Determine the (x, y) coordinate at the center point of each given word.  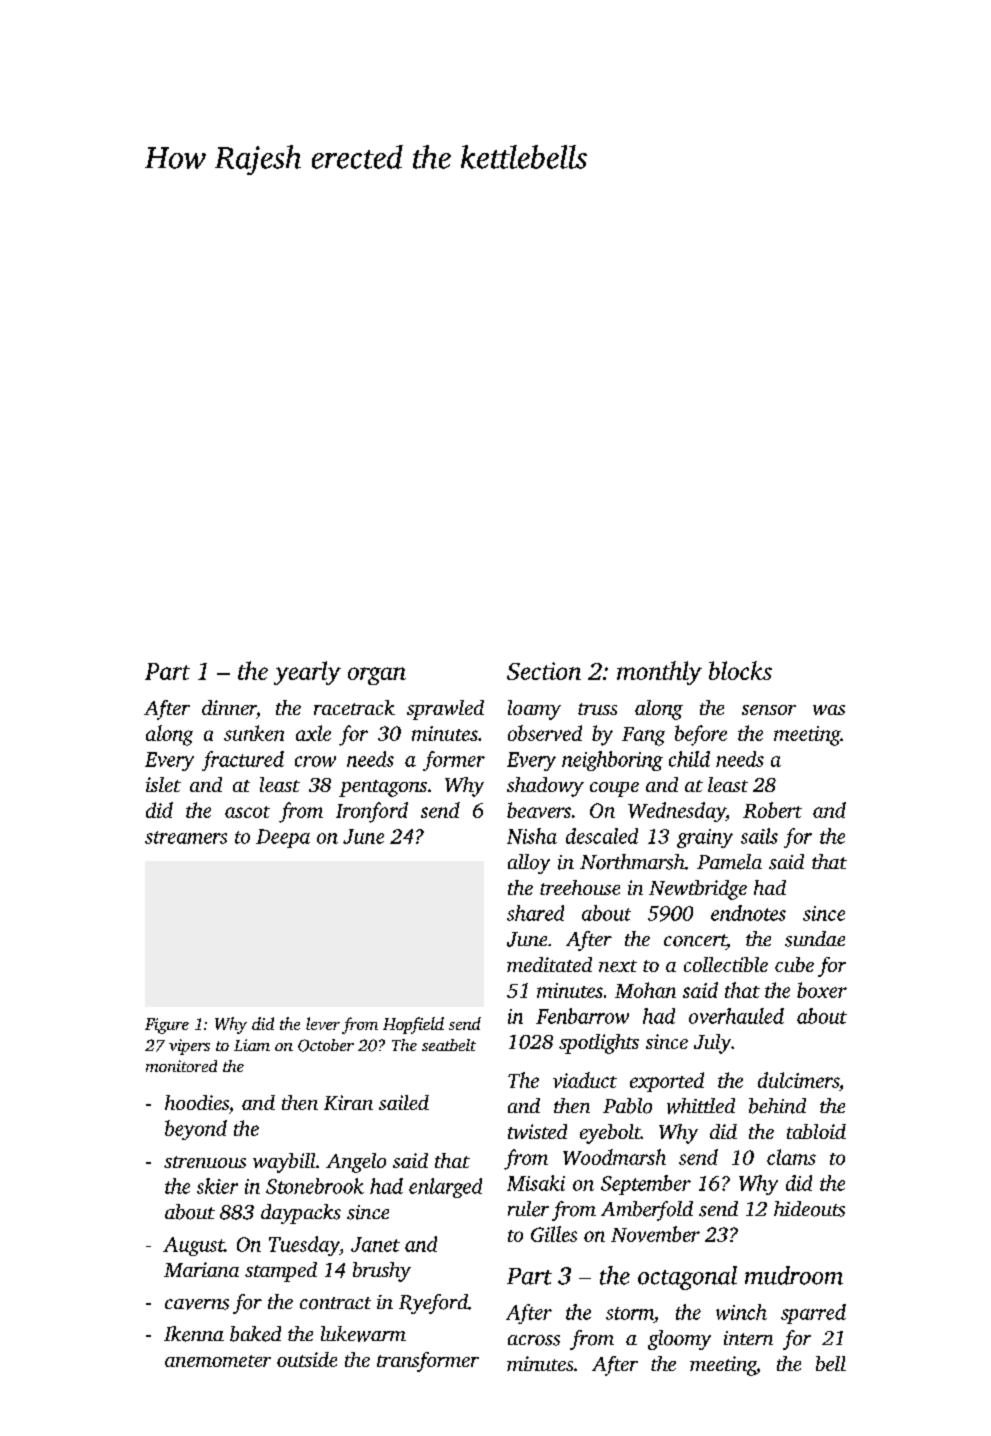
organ (377, 676)
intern (748, 1338)
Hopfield (413, 1025)
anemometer (218, 1361)
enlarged (445, 1188)
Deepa (283, 838)
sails (759, 836)
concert (695, 940)
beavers (539, 810)
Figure (167, 1026)
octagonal (687, 1278)
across (534, 1340)
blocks (740, 670)
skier (217, 1186)
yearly (307, 673)
